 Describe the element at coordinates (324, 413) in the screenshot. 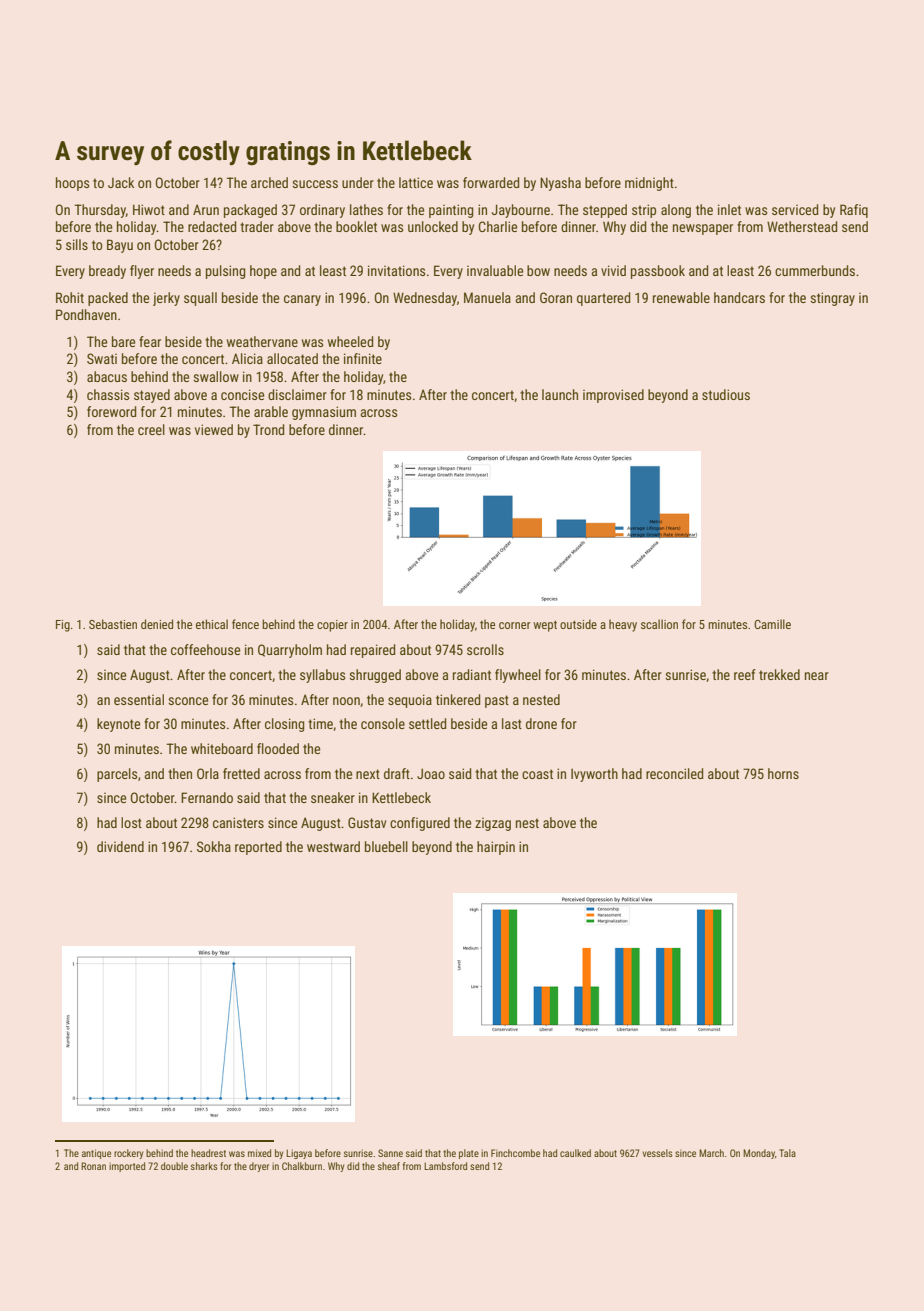

I see `gymnasium` at that location.
